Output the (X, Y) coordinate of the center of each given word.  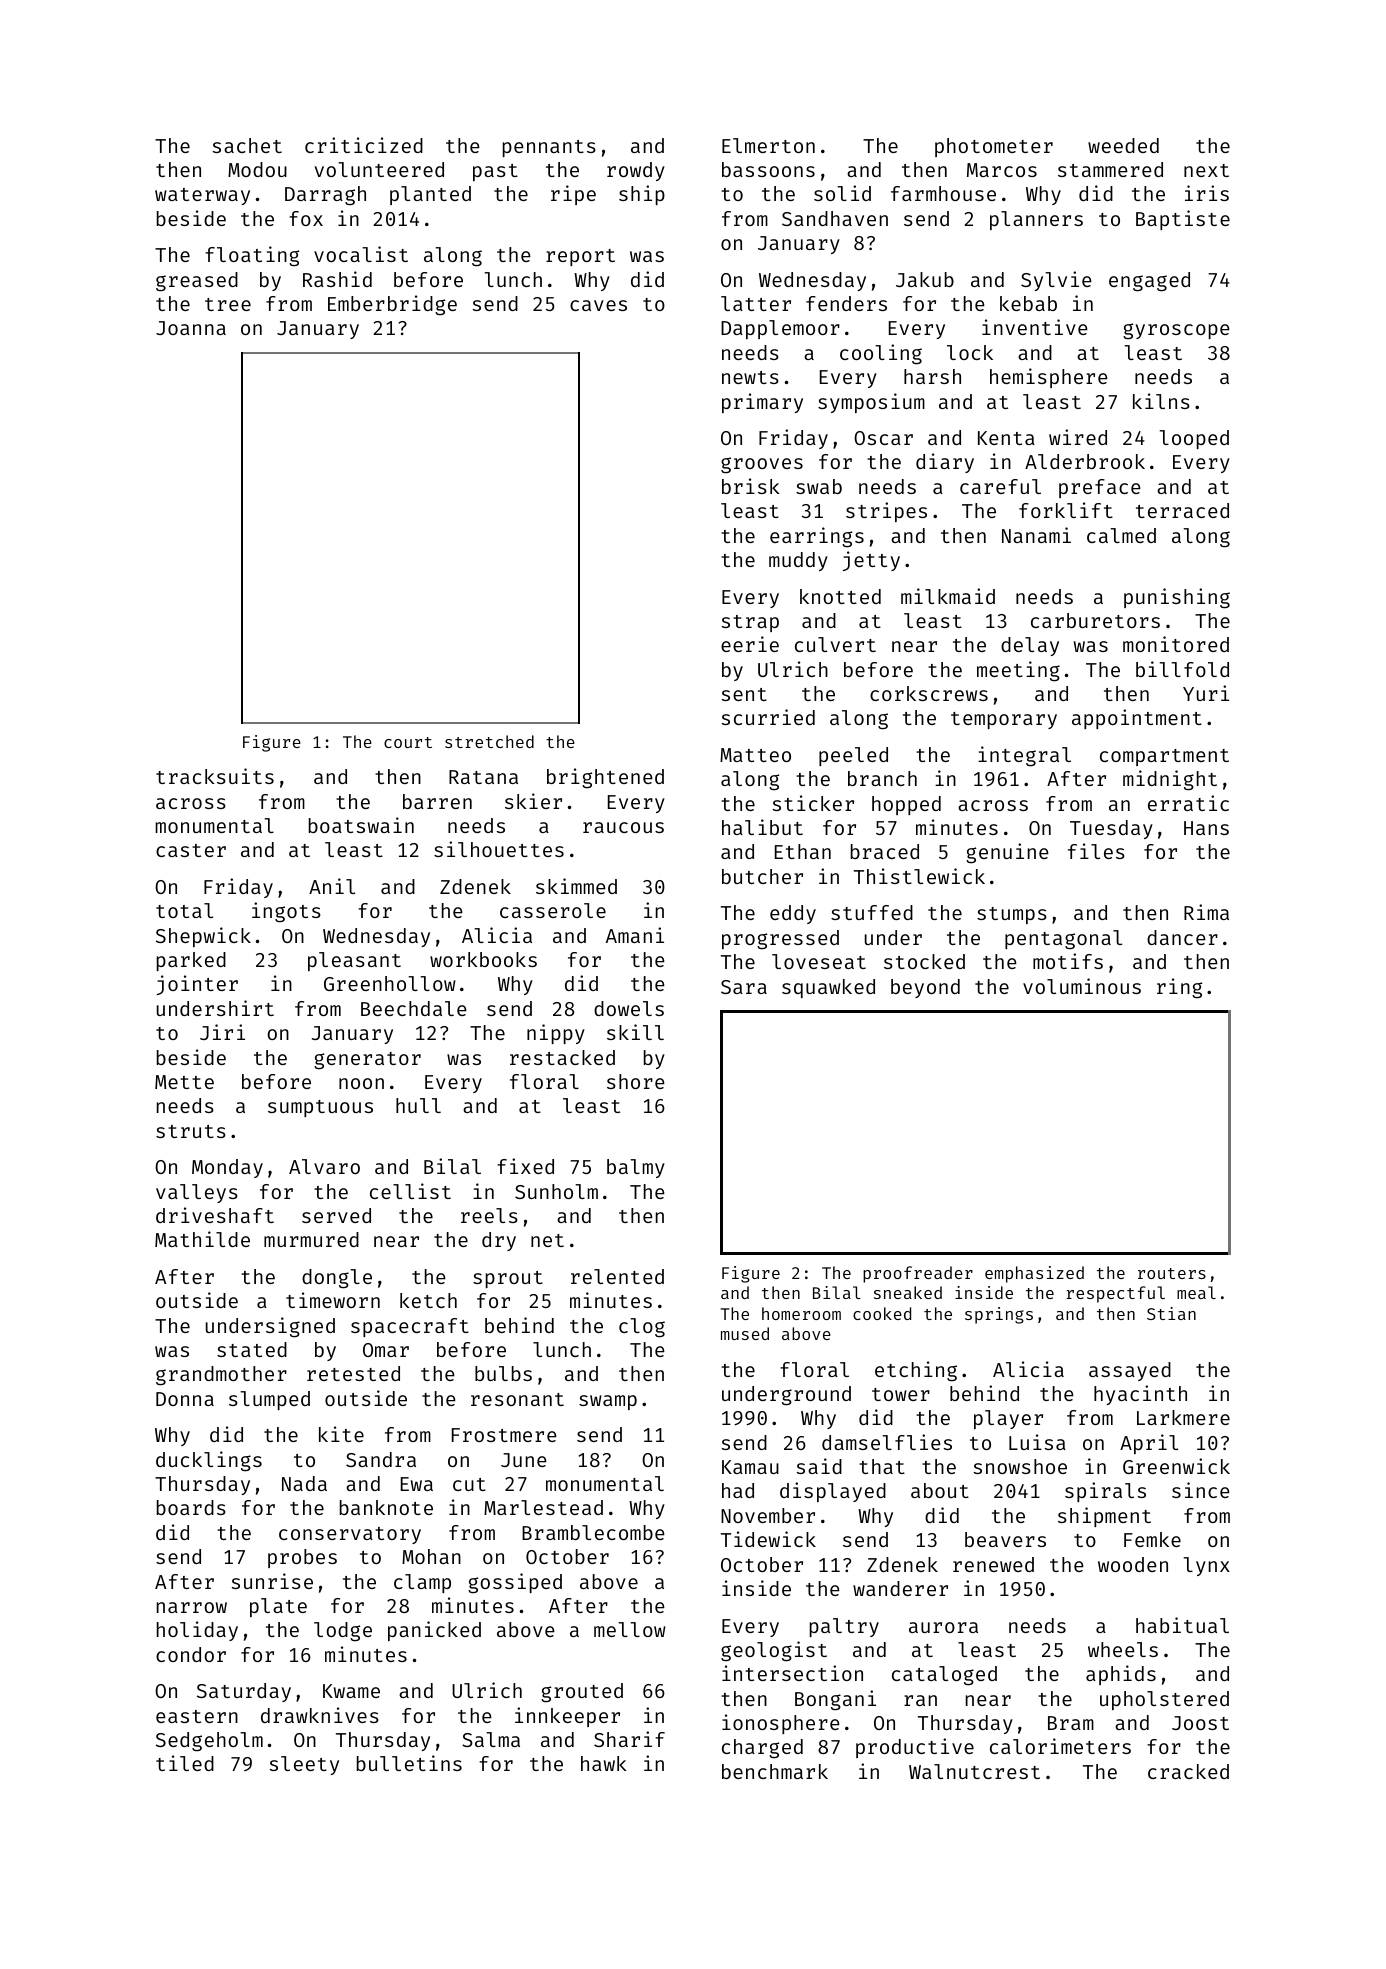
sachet (247, 145)
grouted (582, 1692)
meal (1196, 1292)
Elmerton (768, 145)
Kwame (351, 1691)
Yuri (1206, 693)
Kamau (750, 1467)
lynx (1206, 1566)
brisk (751, 486)
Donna (185, 1399)
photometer (994, 147)
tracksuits (215, 776)
